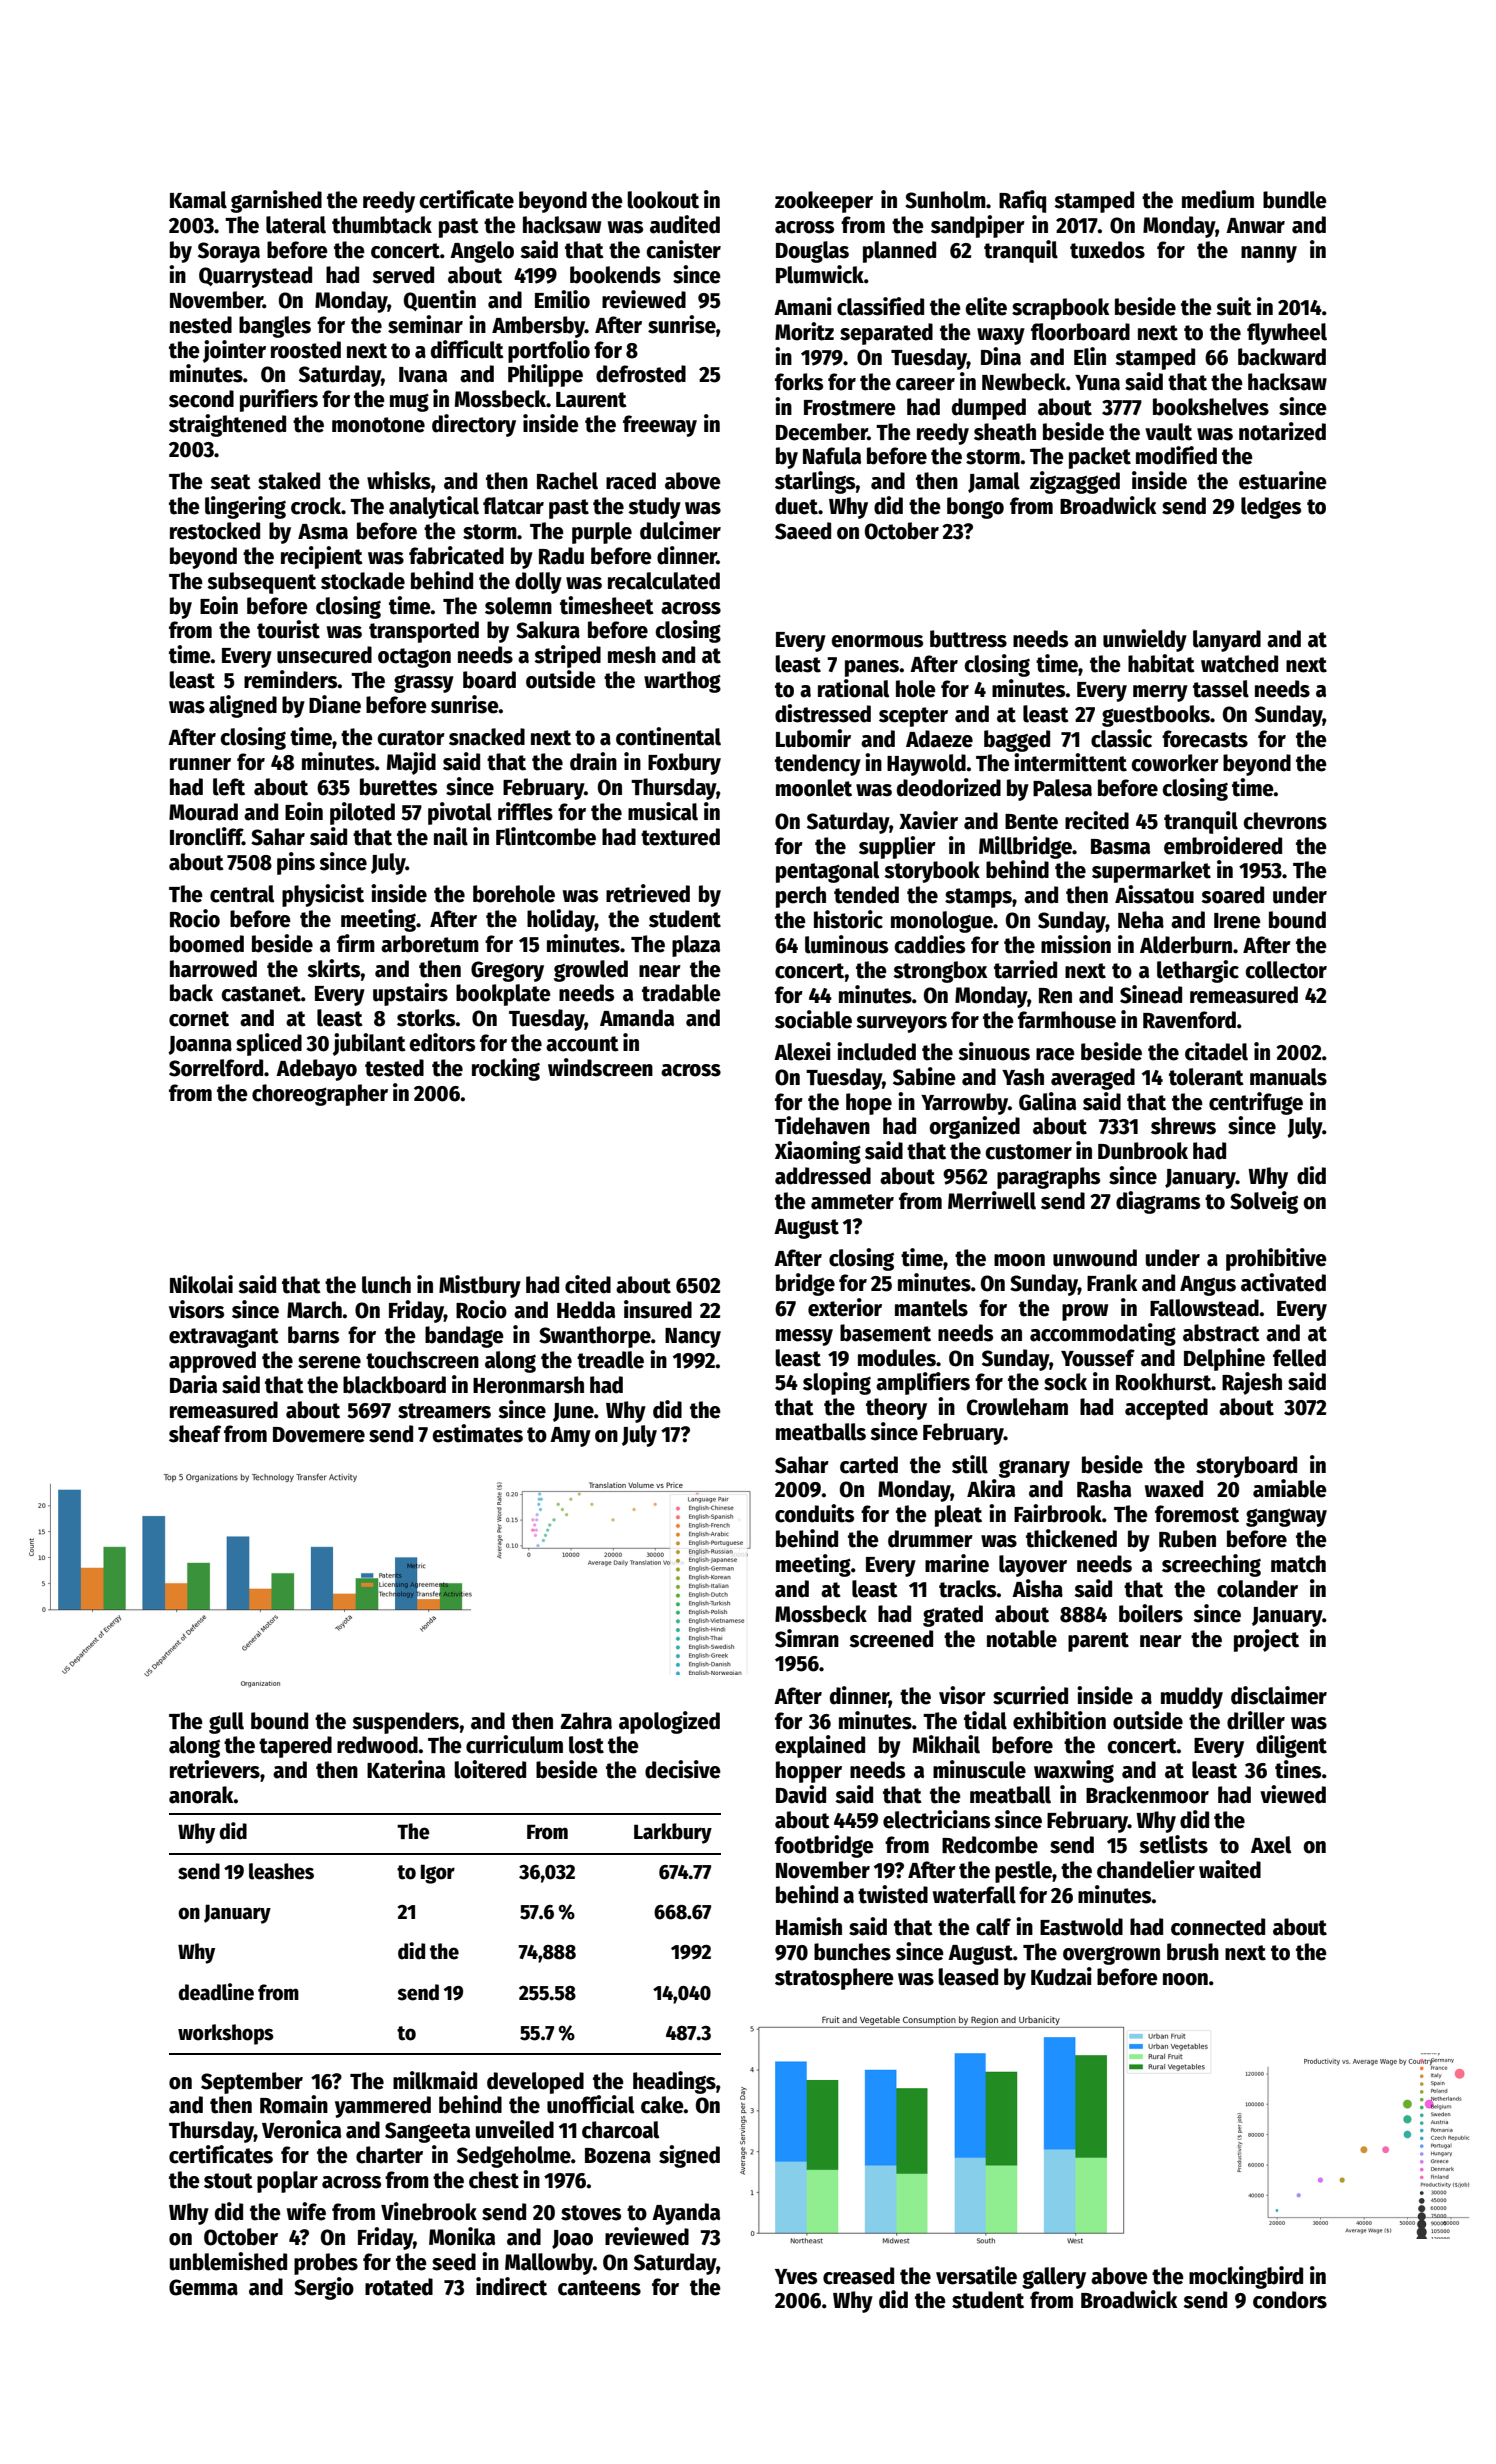  What do you see at coordinates (480, 1286) in the image?
I see `Mistbury` at bounding box center [480, 1286].
